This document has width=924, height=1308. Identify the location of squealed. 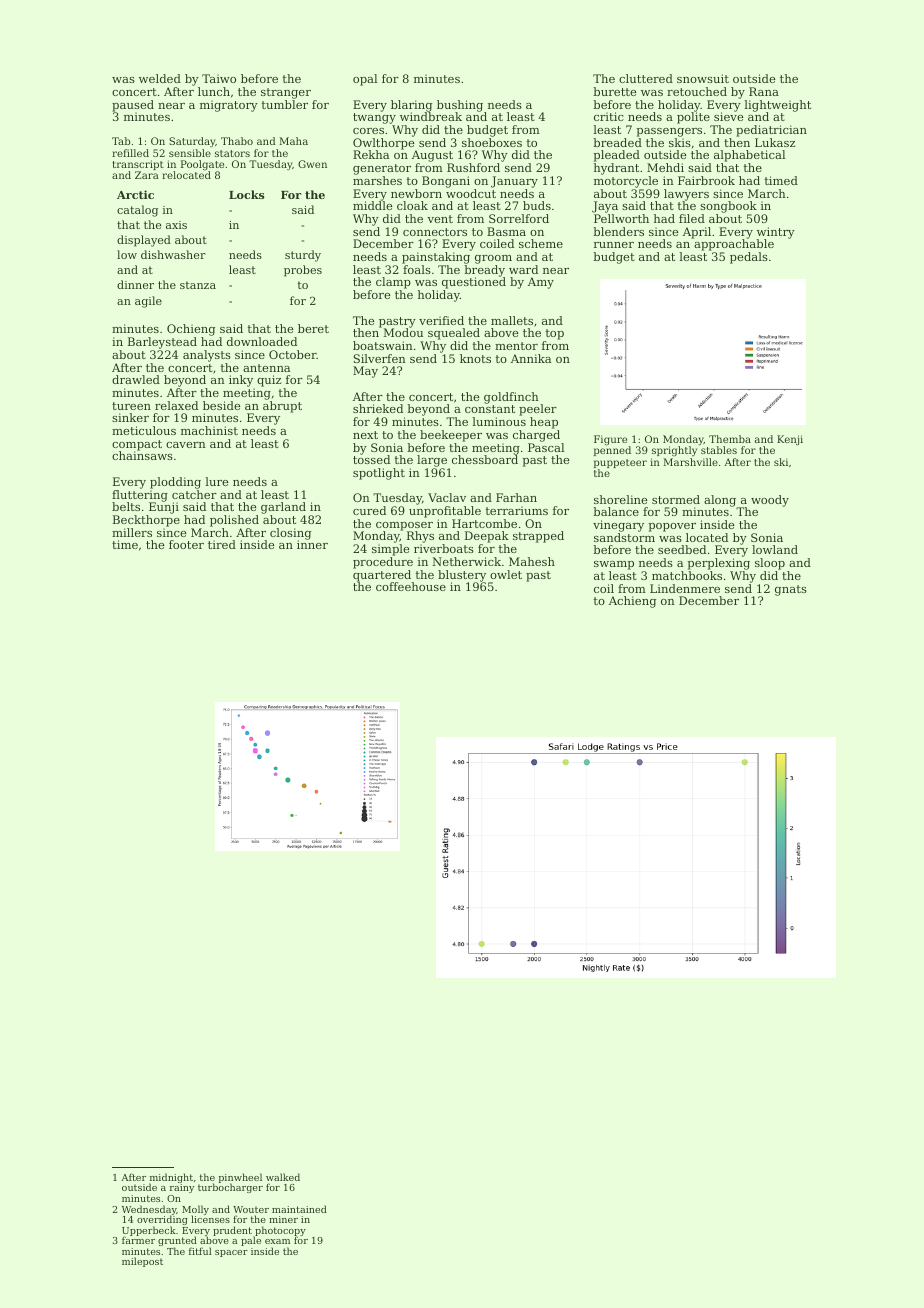
(454, 334).
